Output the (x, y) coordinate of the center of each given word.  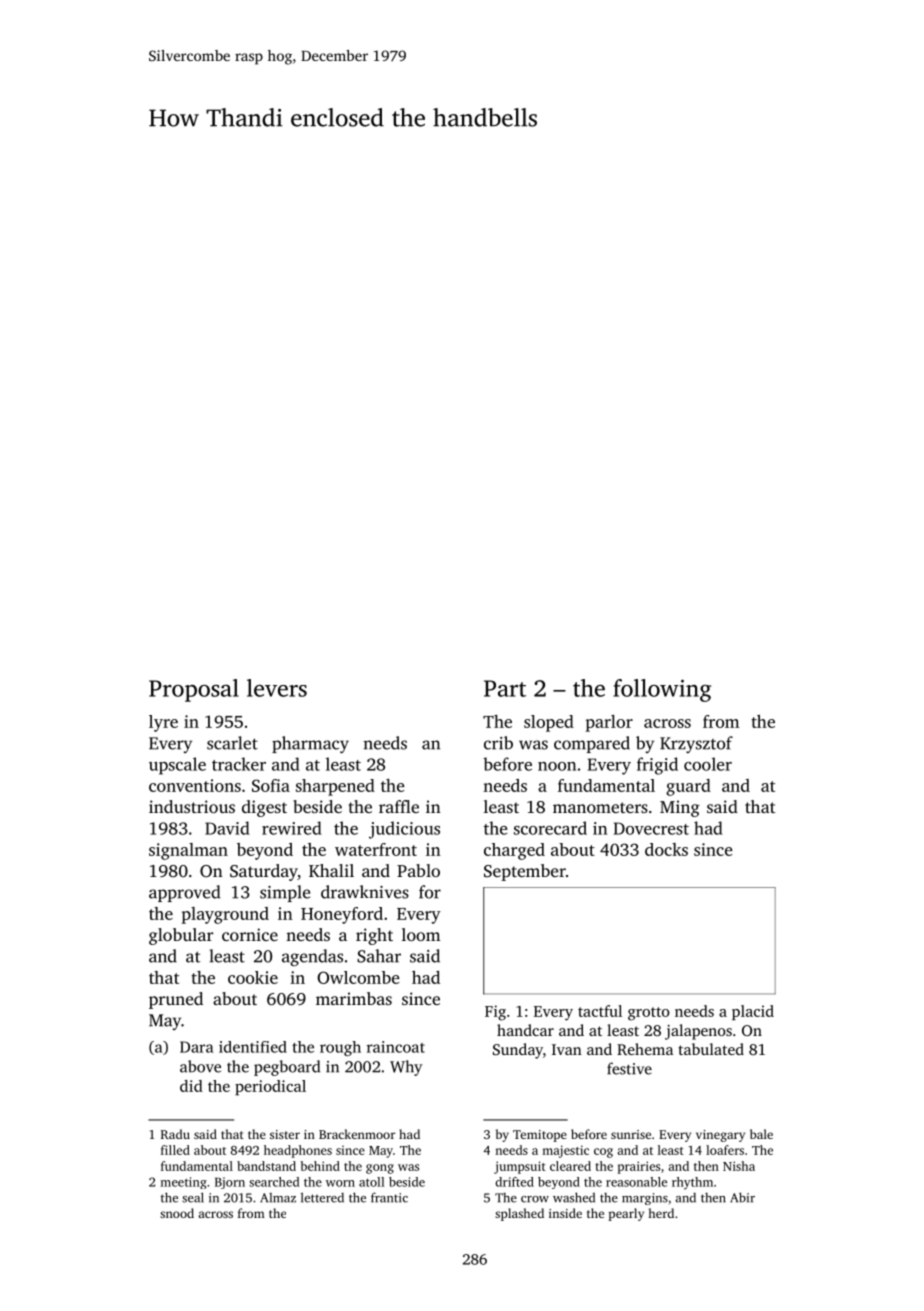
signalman (188, 851)
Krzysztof (696, 744)
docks (666, 849)
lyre (163, 723)
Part (505, 688)
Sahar (379, 956)
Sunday (518, 1051)
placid (753, 1012)
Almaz (278, 1198)
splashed (519, 1214)
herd (661, 1213)
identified (253, 1047)
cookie (253, 977)
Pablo (418, 870)
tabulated (711, 1049)
